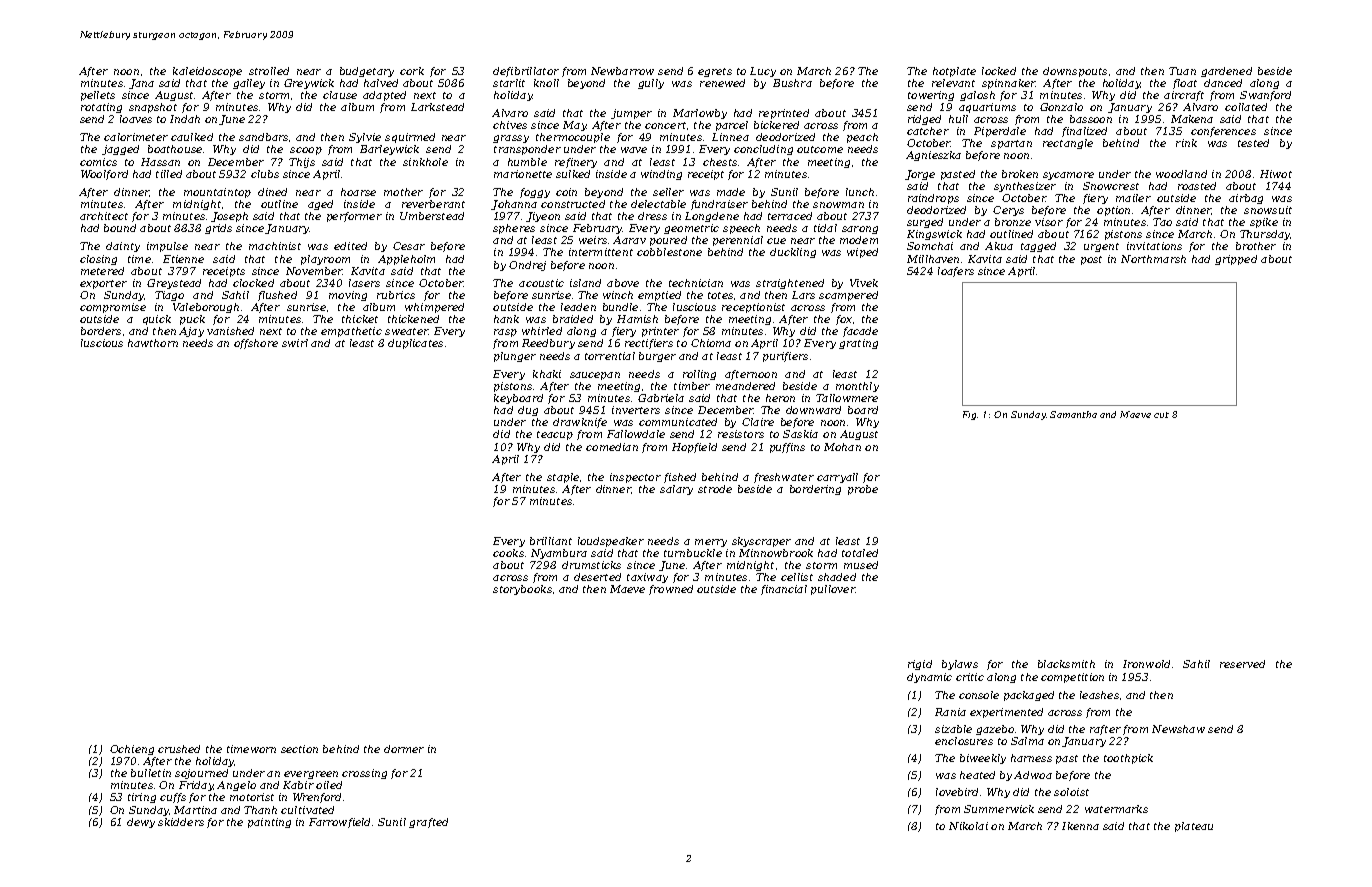 Image resolution: width=1372 pixels, height=887 pixels. What do you see at coordinates (207, 72) in the screenshot?
I see `kaleidoscope` at bounding box center [207, 72].
